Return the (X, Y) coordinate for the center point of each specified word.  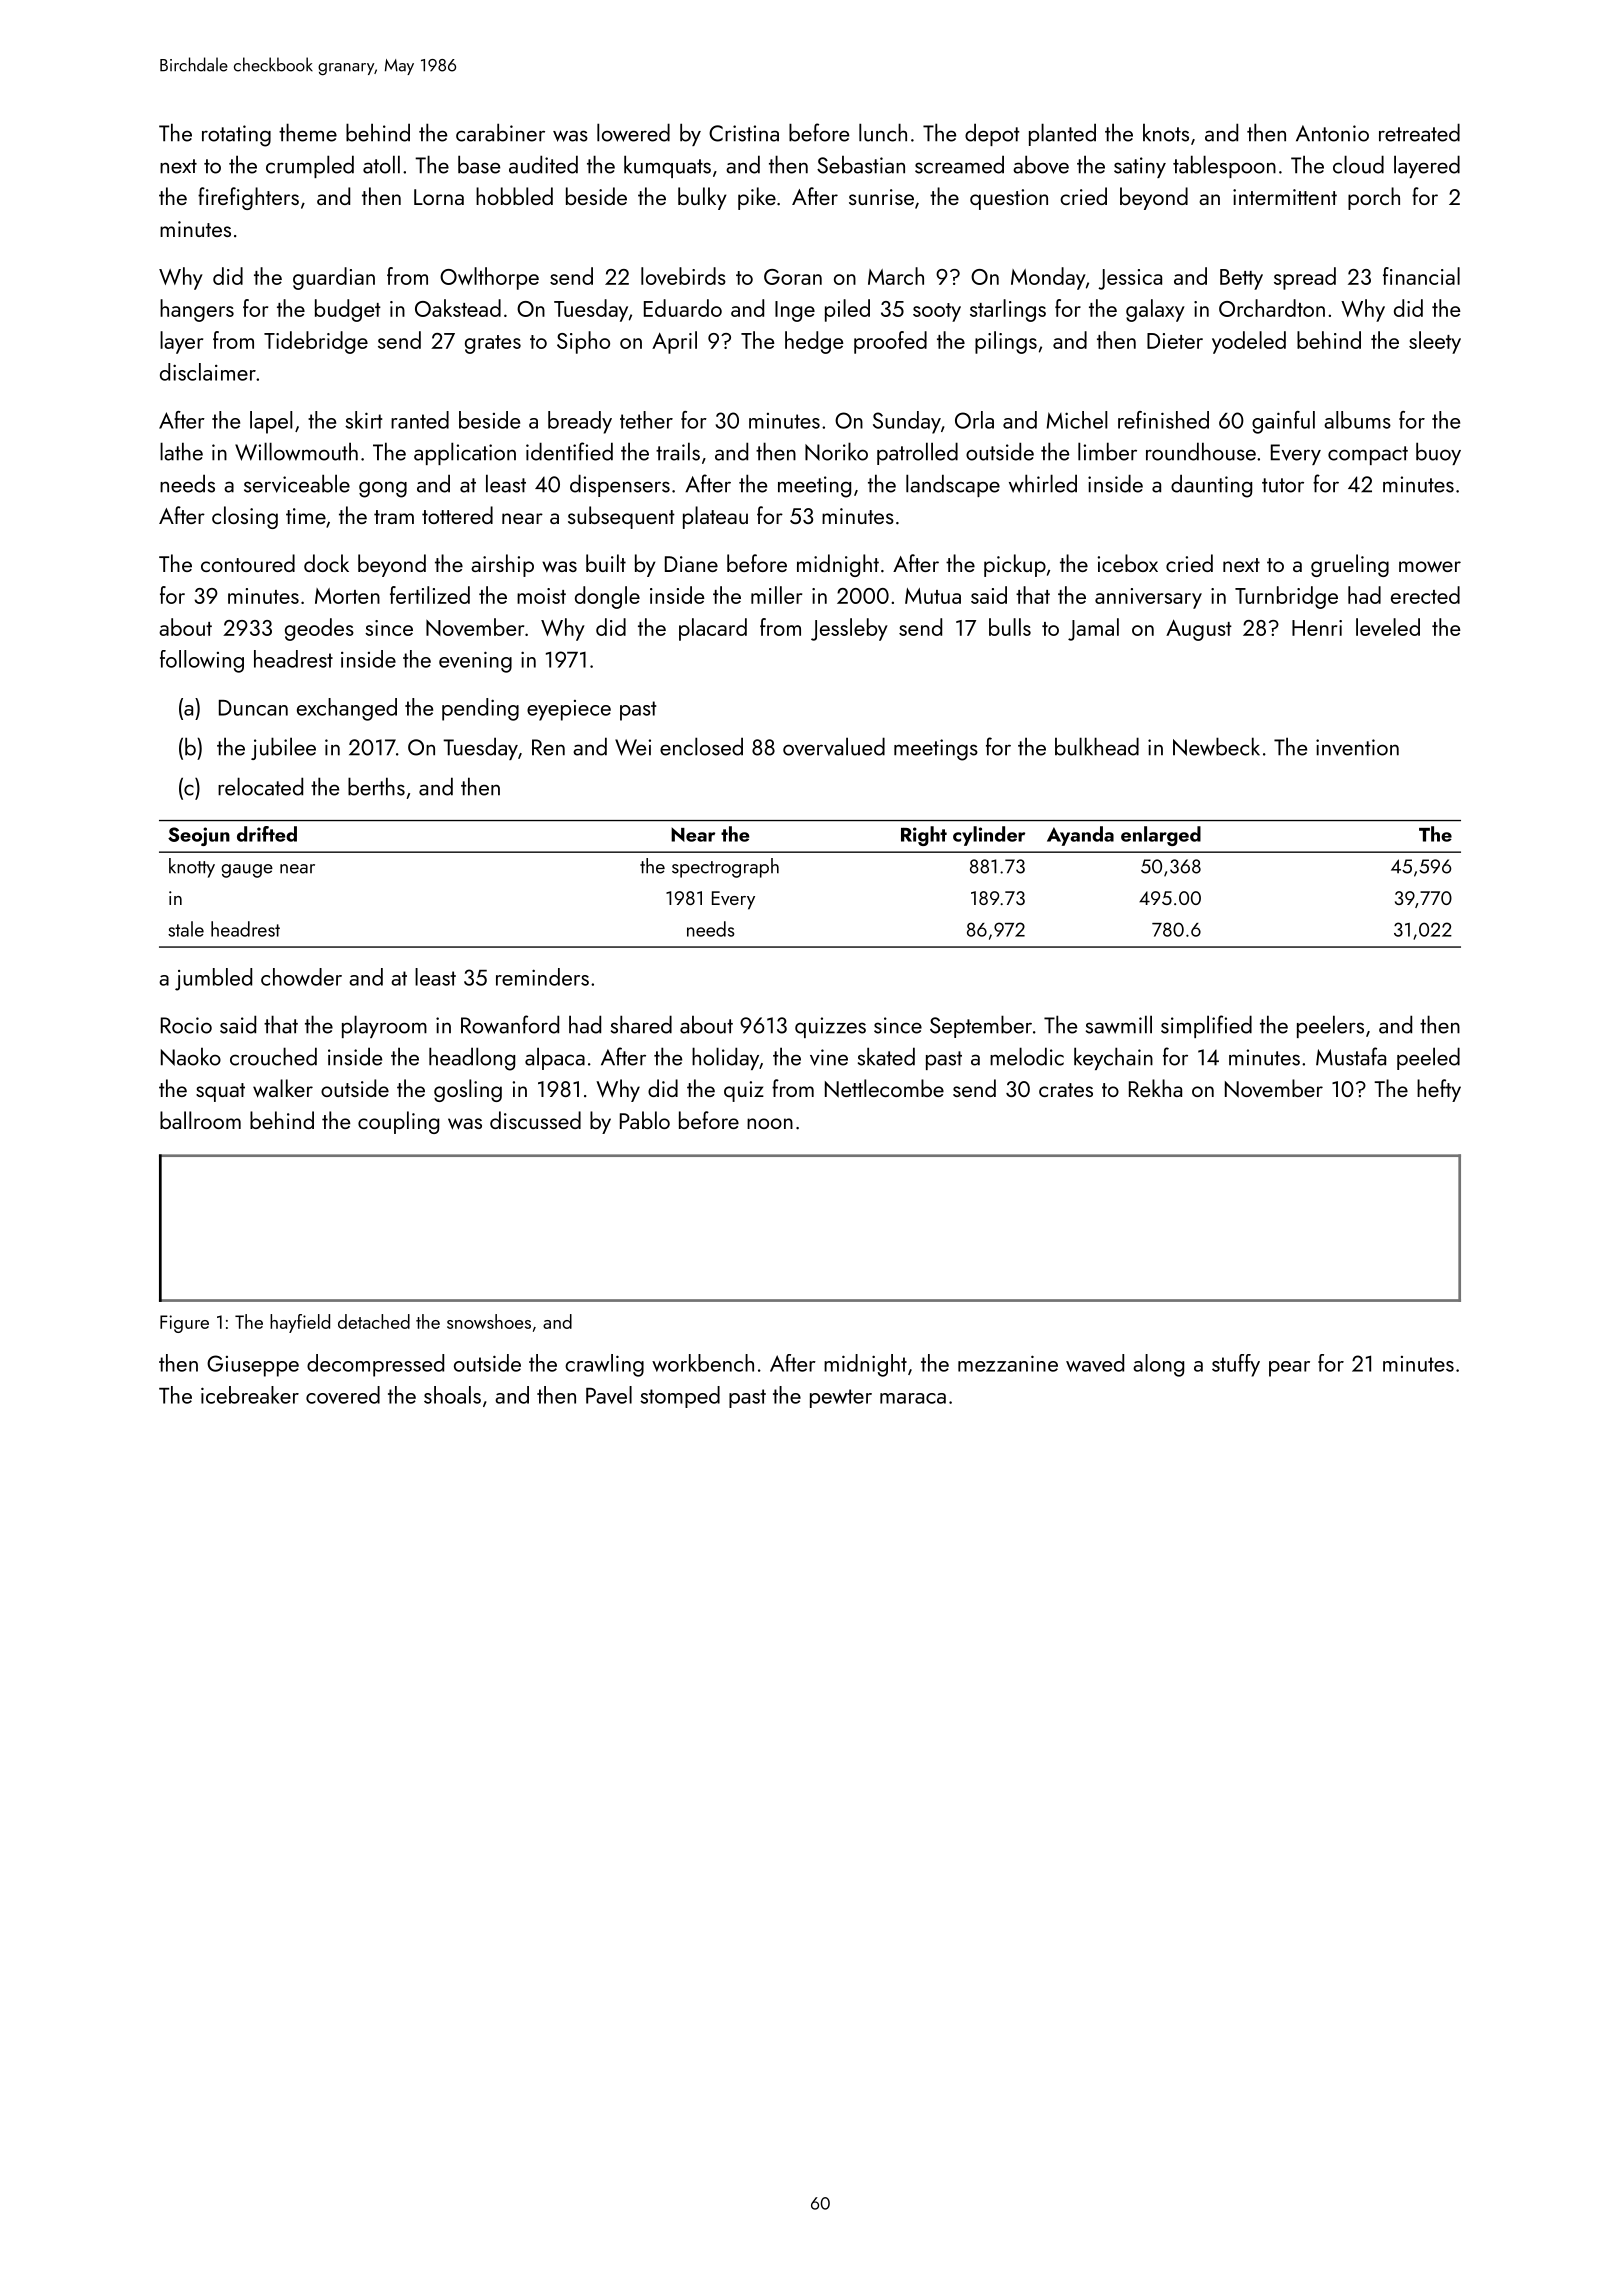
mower (1430, 567)
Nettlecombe (884, 1088)
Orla (974, 420)
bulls (1010, 627)
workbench (703, 1363)
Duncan (253, 708)
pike (757, 198)
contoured (248, 563)
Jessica (1130, 279)
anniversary (1148, 598)
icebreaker (250, 1395)
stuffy (1236, 1365)
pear (1289, 1369)
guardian (334, 278)
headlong (472, 1059)
